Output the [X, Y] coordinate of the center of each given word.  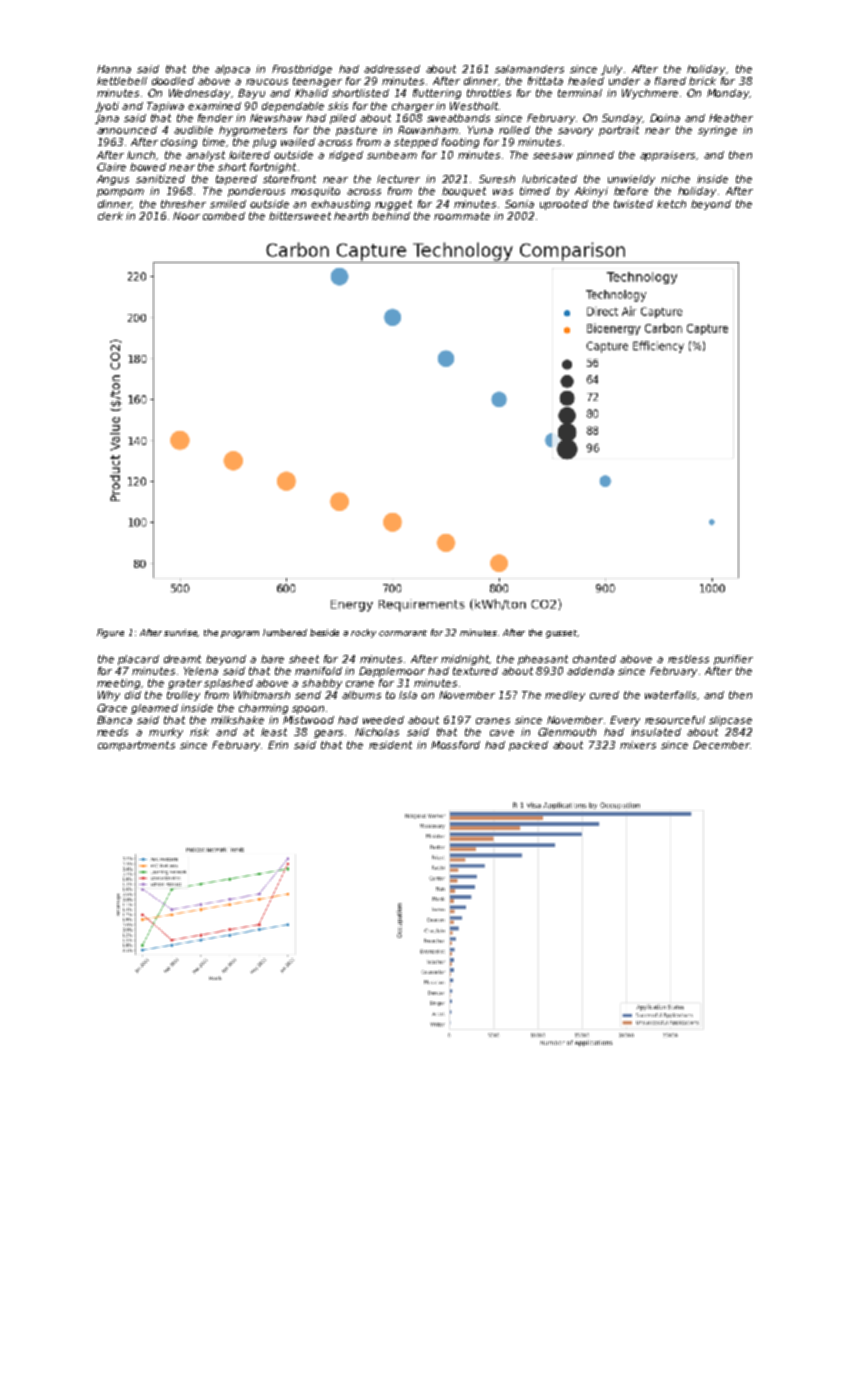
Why [109, 696]
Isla [408, 695]
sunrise [181, 633]
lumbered [285, 632]
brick [702, 81]
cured [604, 695]
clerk [110, 216]
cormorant [403, 633]
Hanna [114, 69]
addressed [392, 69]
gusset [561, 634]
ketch [671, 204]
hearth [351, 216]
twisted [633, 204]
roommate [462, 216]
